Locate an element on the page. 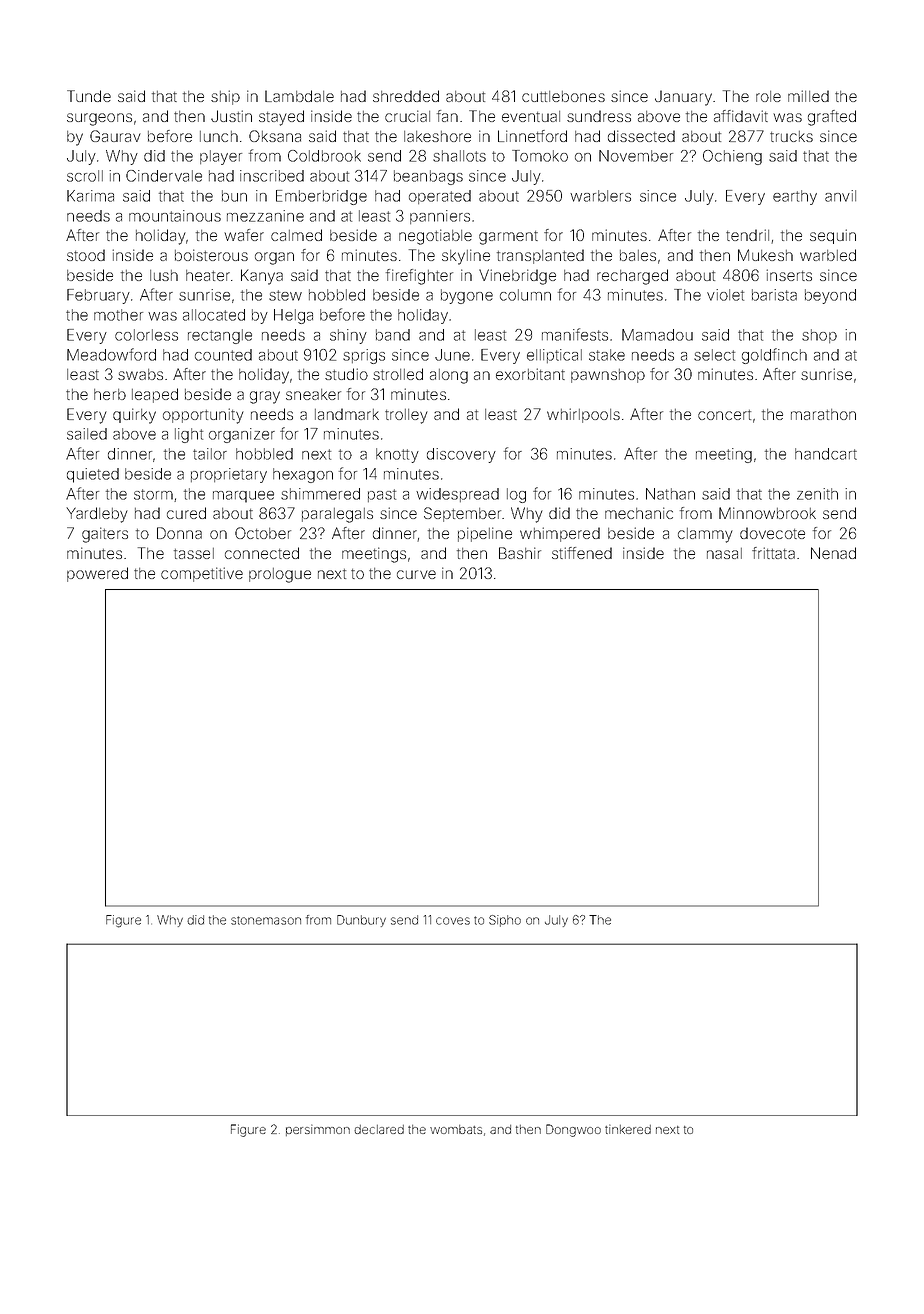 The width and height of the image is (924, 1314). band is located at coordinates (393, 335).
